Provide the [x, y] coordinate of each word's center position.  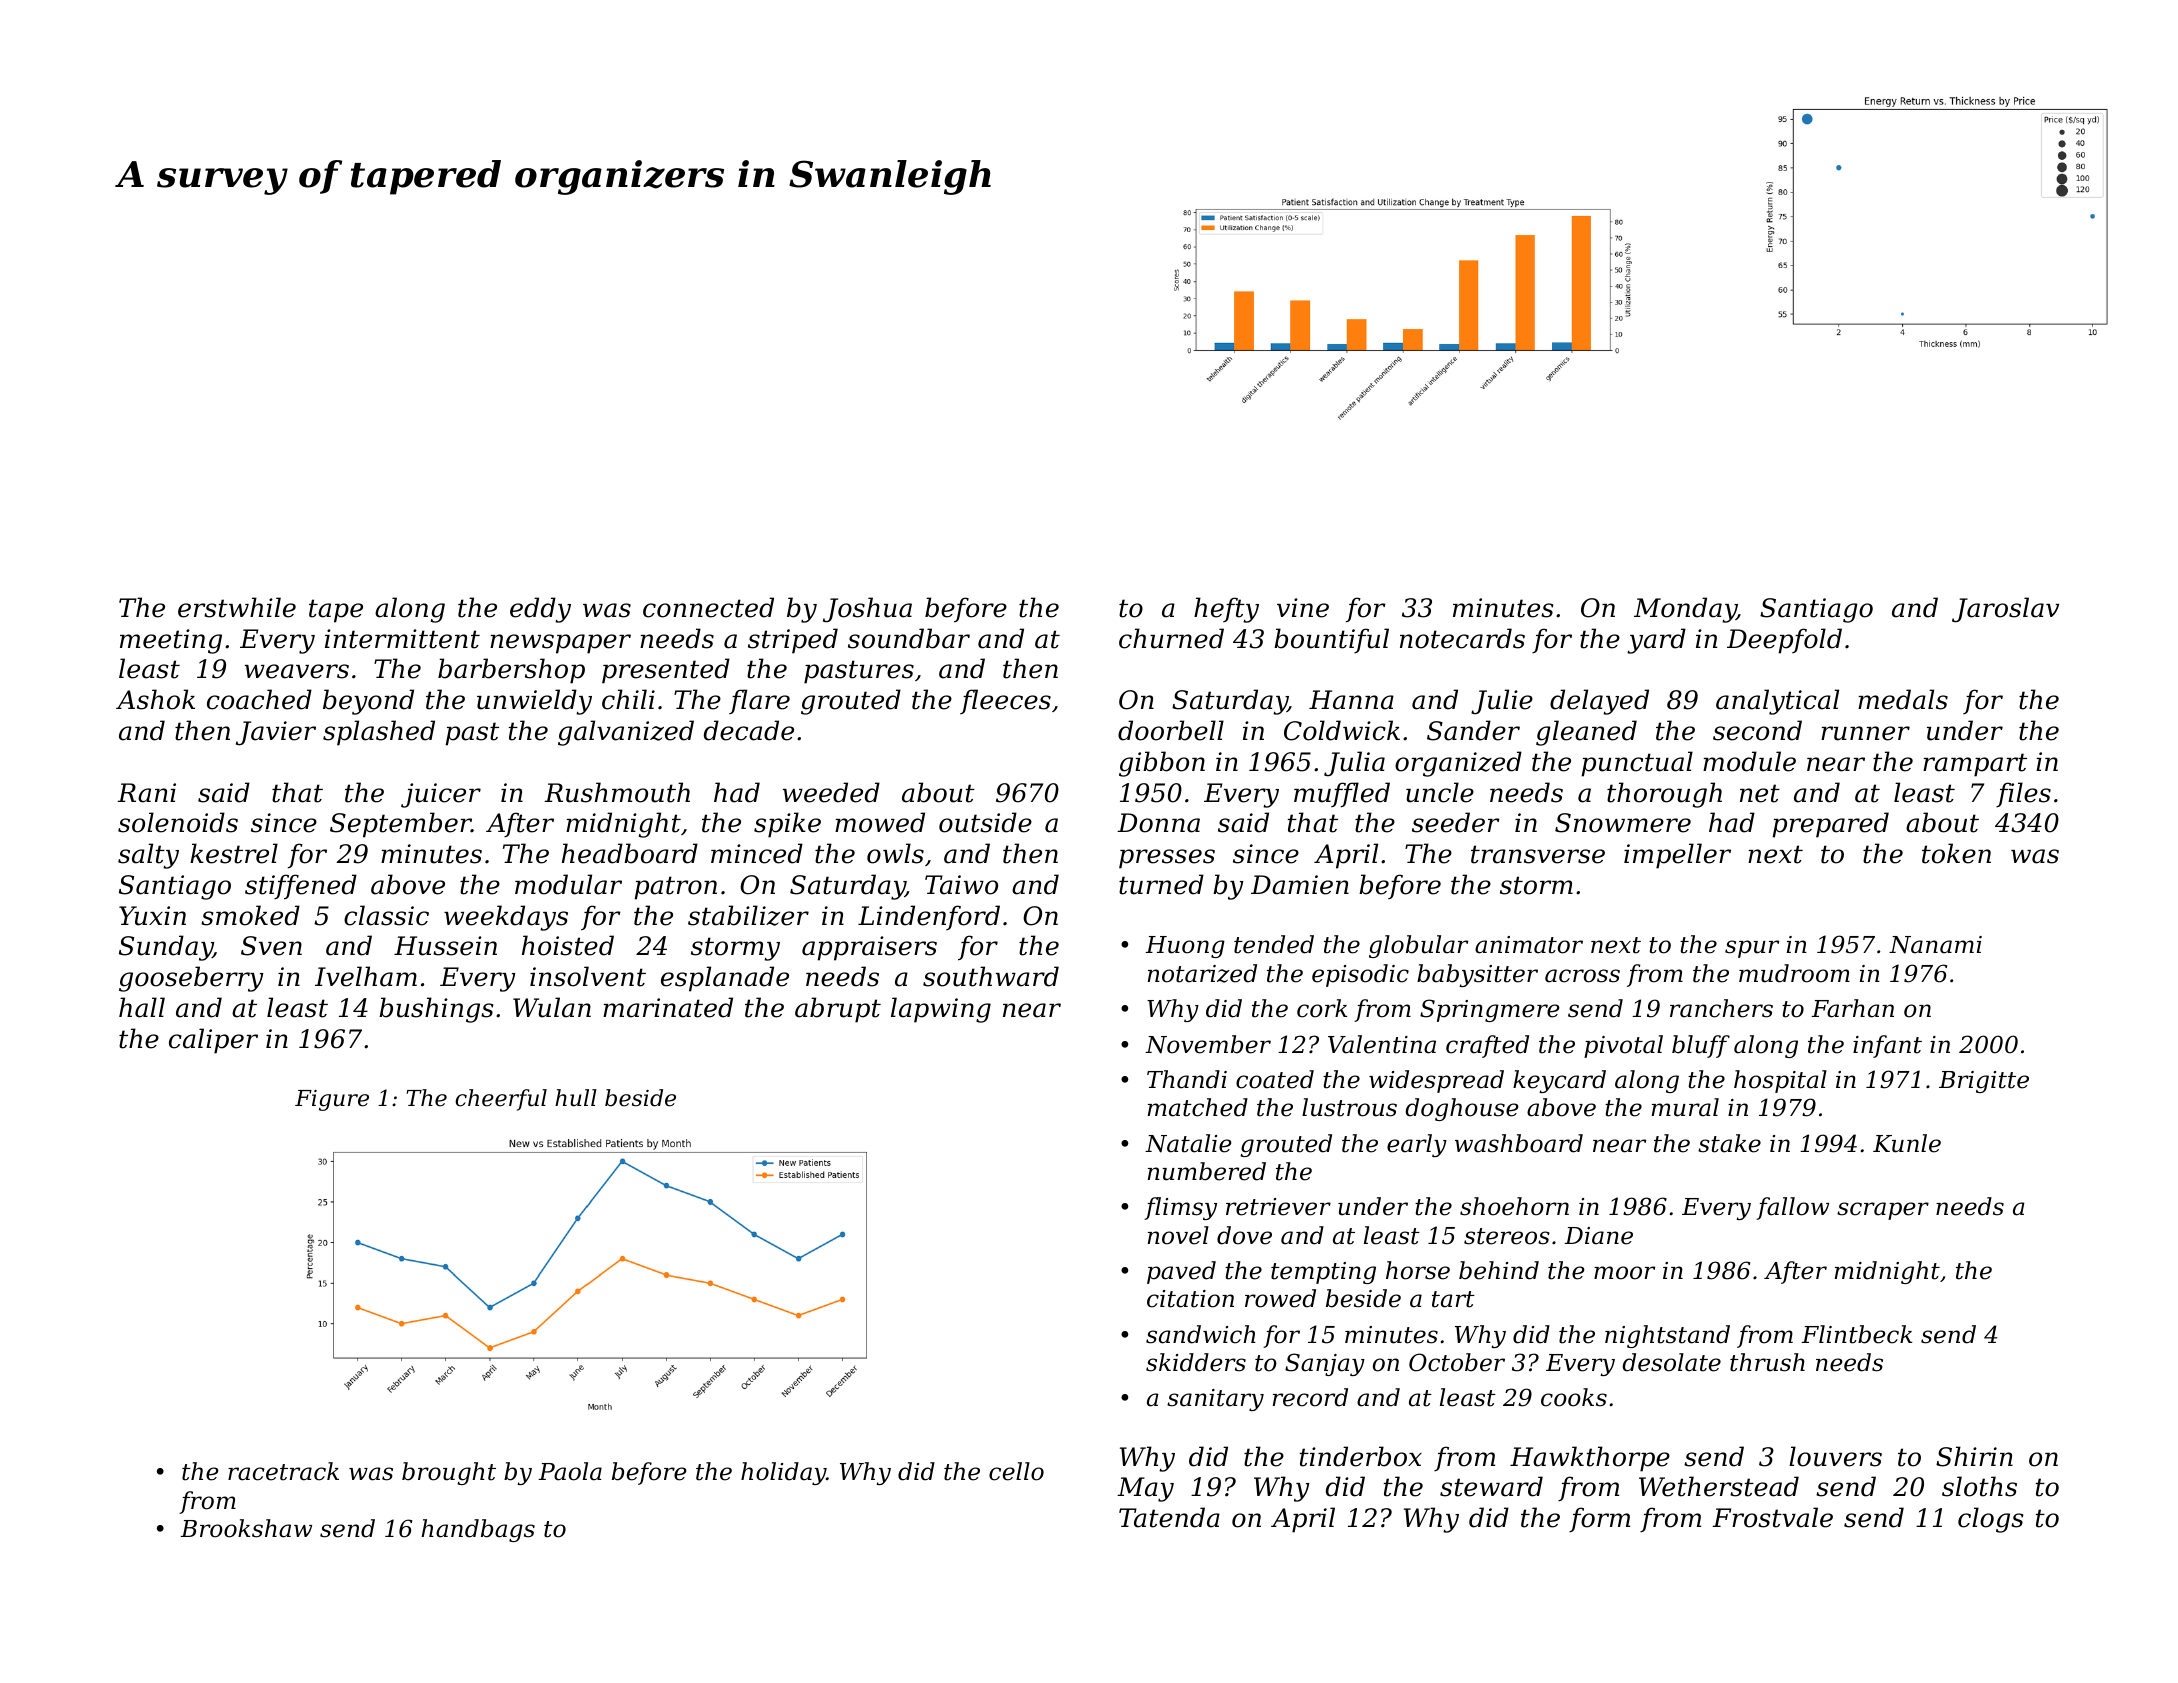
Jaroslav [2005, 610]
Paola [570, 1471]
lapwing [941, 1010]
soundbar [909, 638]
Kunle [1907, 1143]
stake [1729, 1143]
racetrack [283, 1471]
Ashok [155, 699]
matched [1198, 1107]
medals [1903, 699]
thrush [1767, 1362]
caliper [213, 1041]
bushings [436, 1010]
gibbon [1162, 764]
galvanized [626, 733]
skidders [1196, 1362]
